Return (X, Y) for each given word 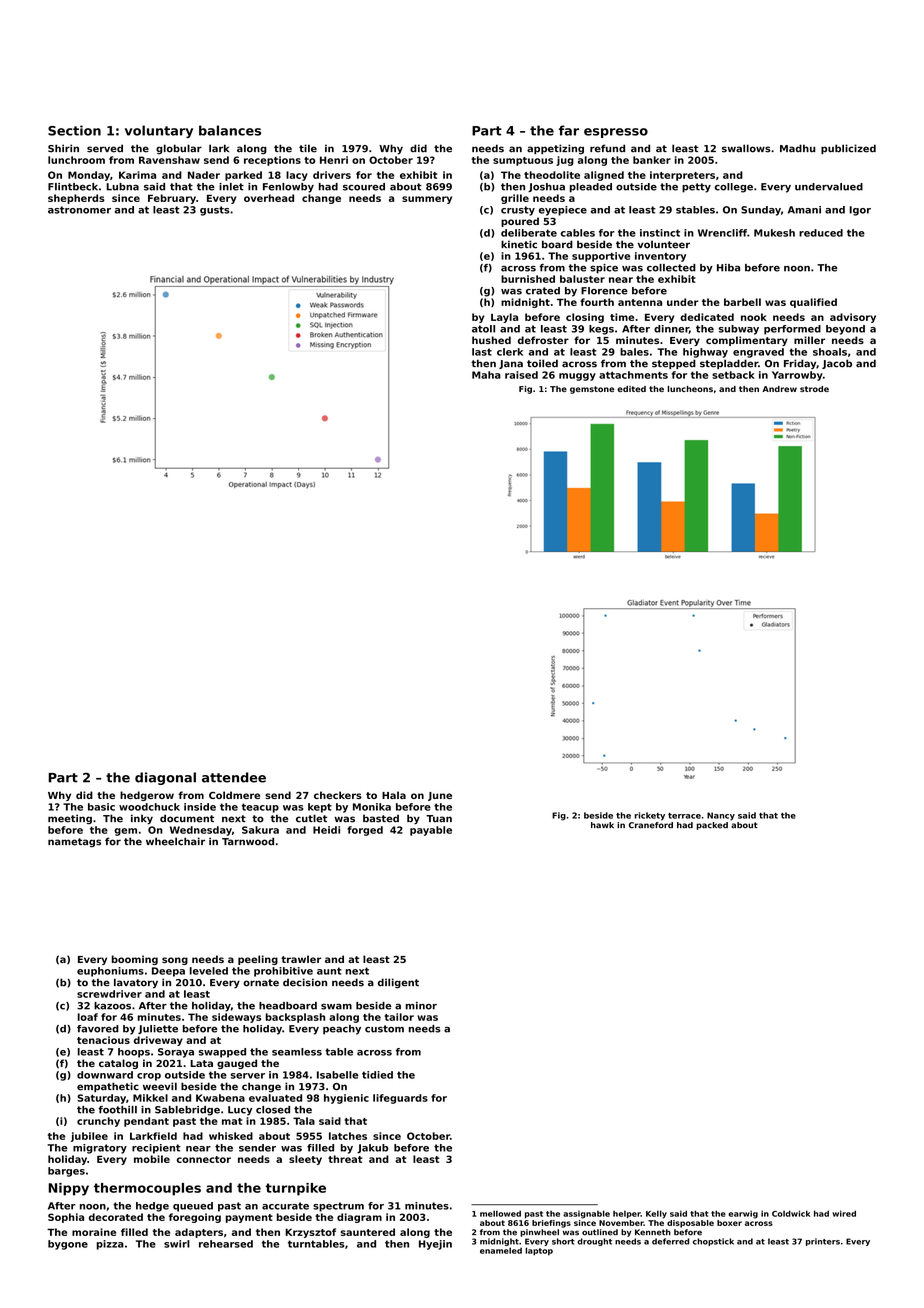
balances (230, 130)
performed (792, 330)
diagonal (165, 778)
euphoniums (110, 972)
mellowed (500, 1213)
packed (712, 826)
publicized (848, 149)
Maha (486, 375)
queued (193, 1207)
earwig (743, 1214)
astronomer (79, 210)
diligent (398, 983)
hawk (602, 825)
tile (308, 148)
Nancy (721, 816)
